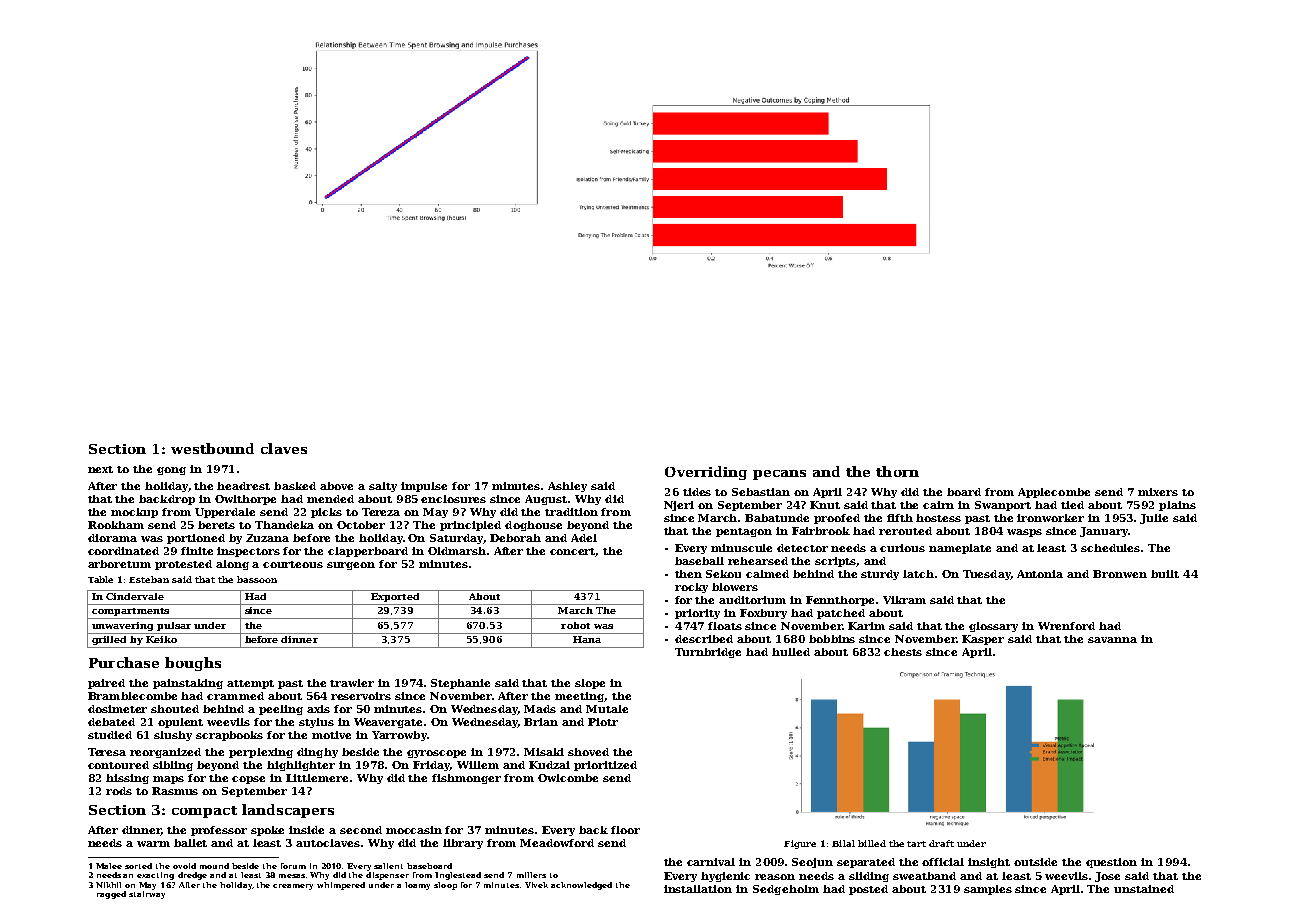 This image has width=1308, height=924. I want to click on built, so click(1165, 574).
